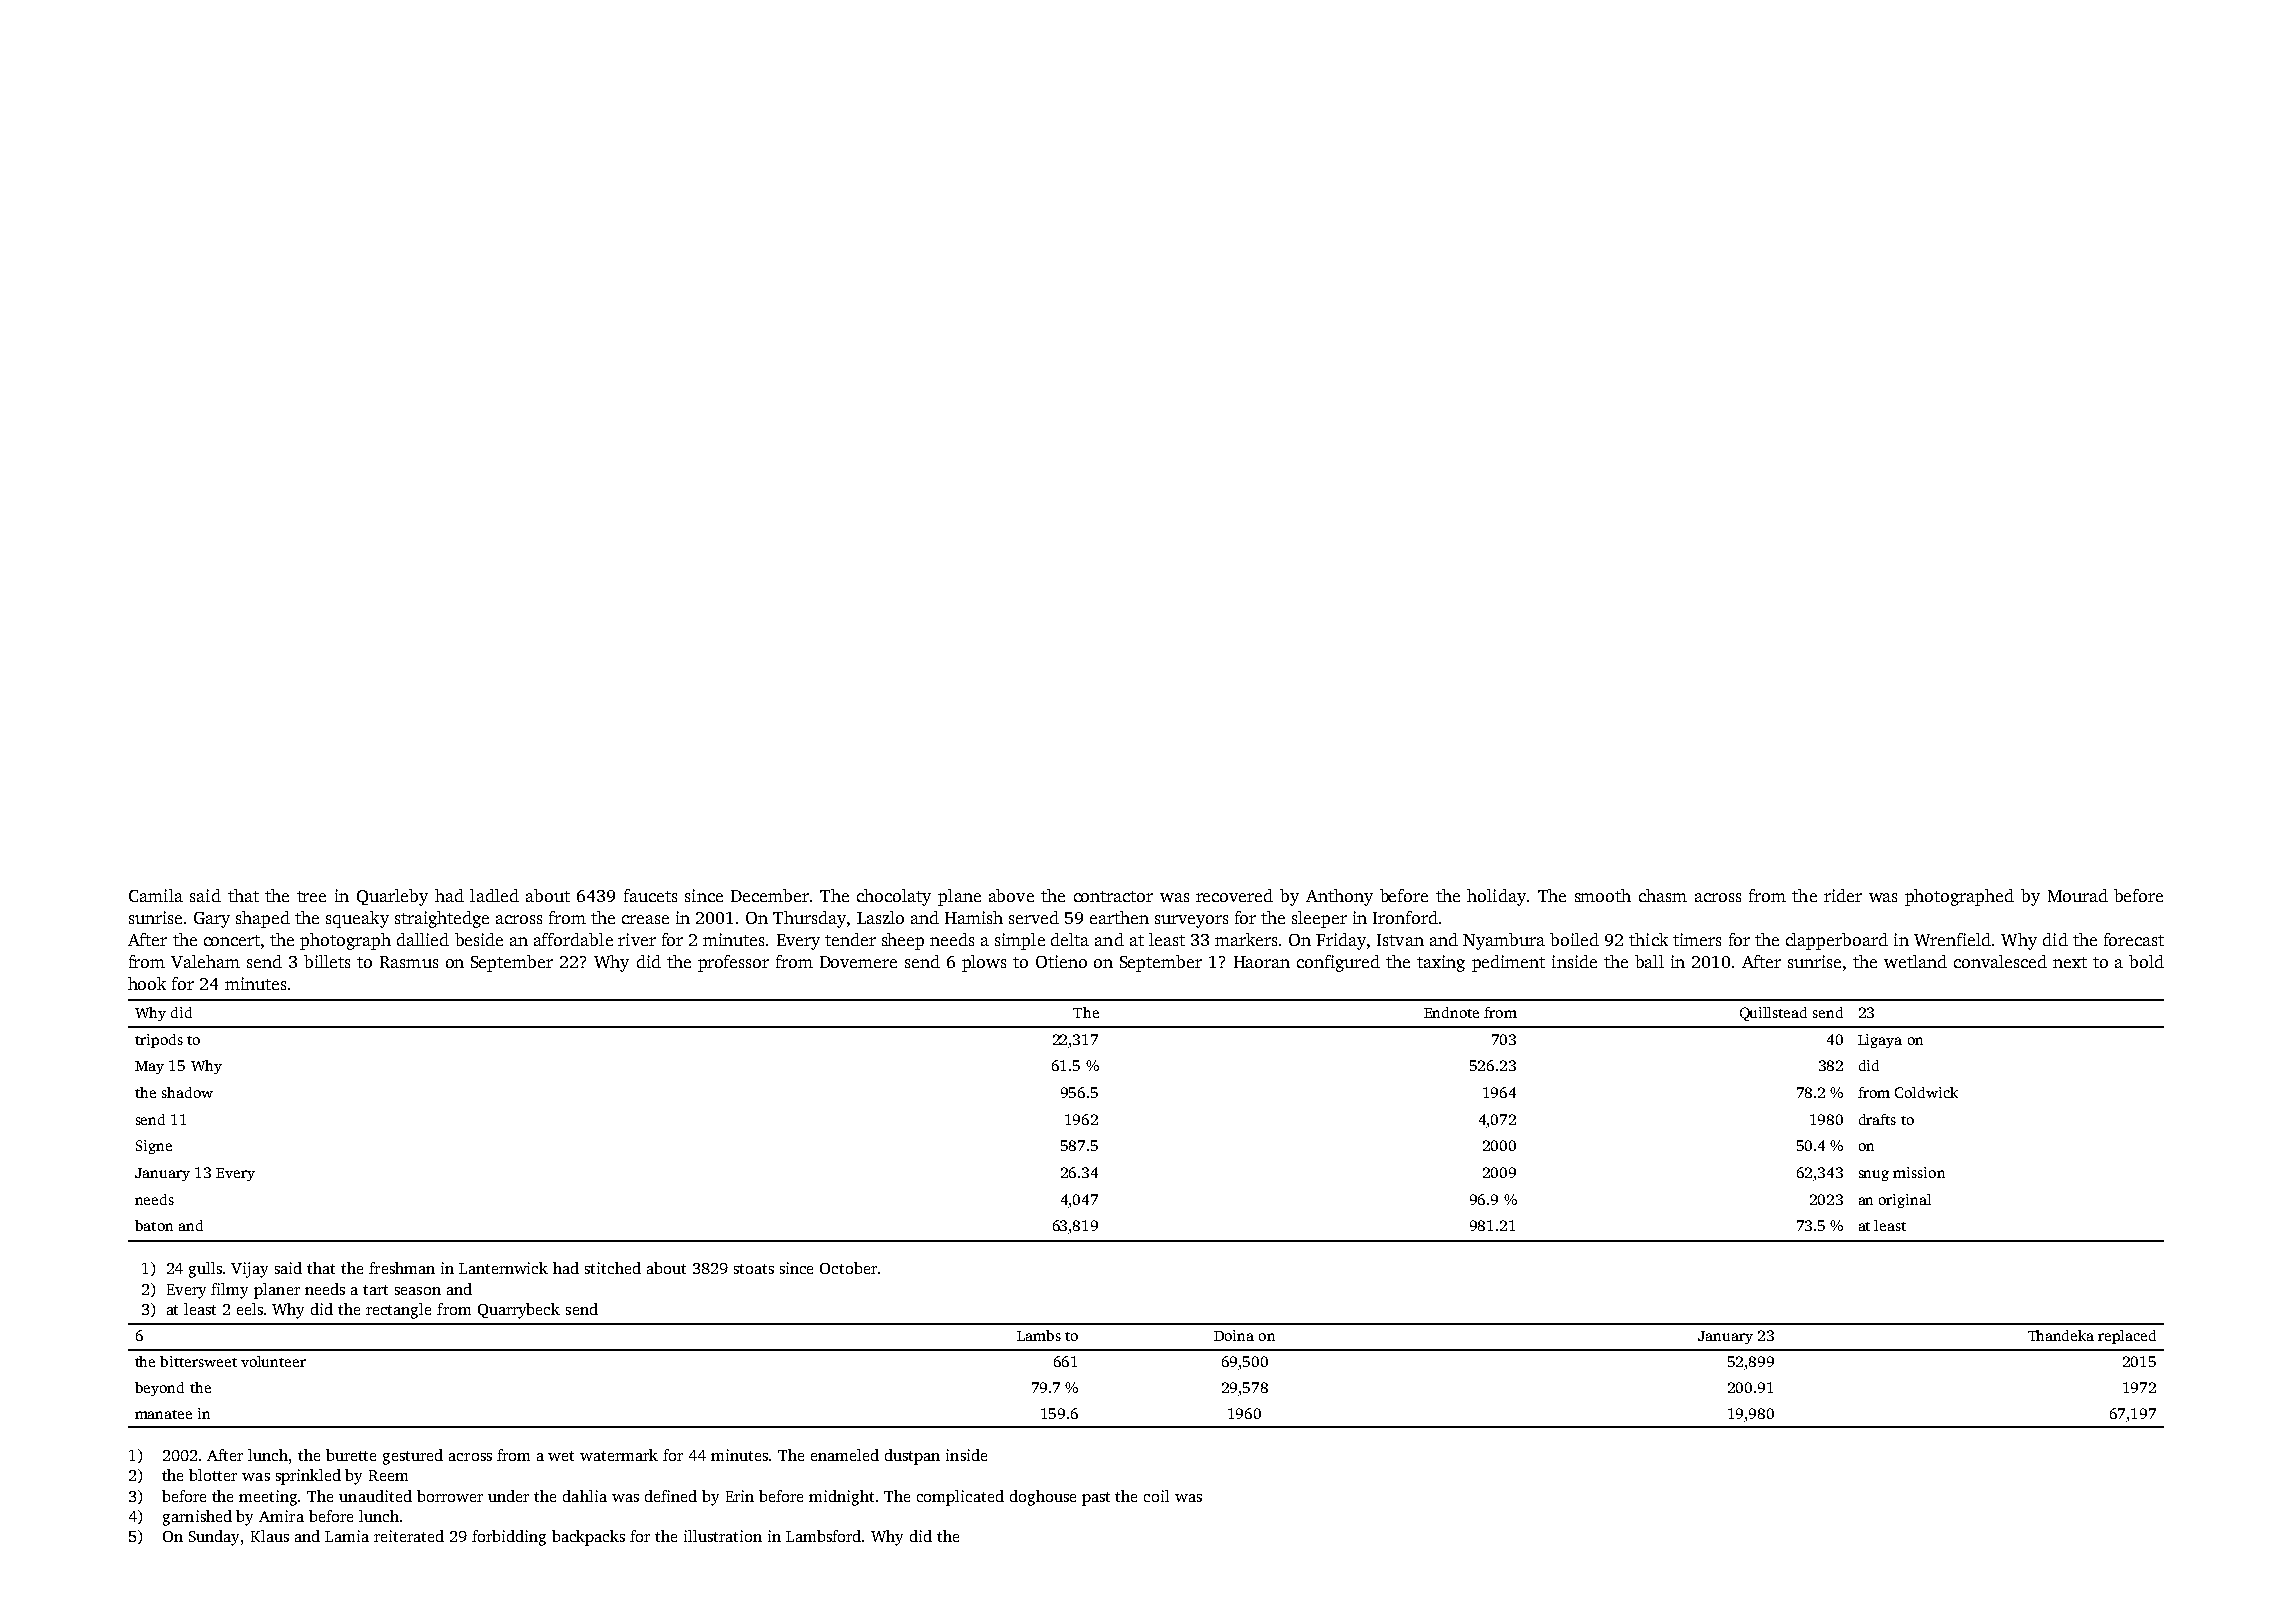  Describe the element at coordinates (1874, 1175) in the screenshot. I see `snug` at that location.
